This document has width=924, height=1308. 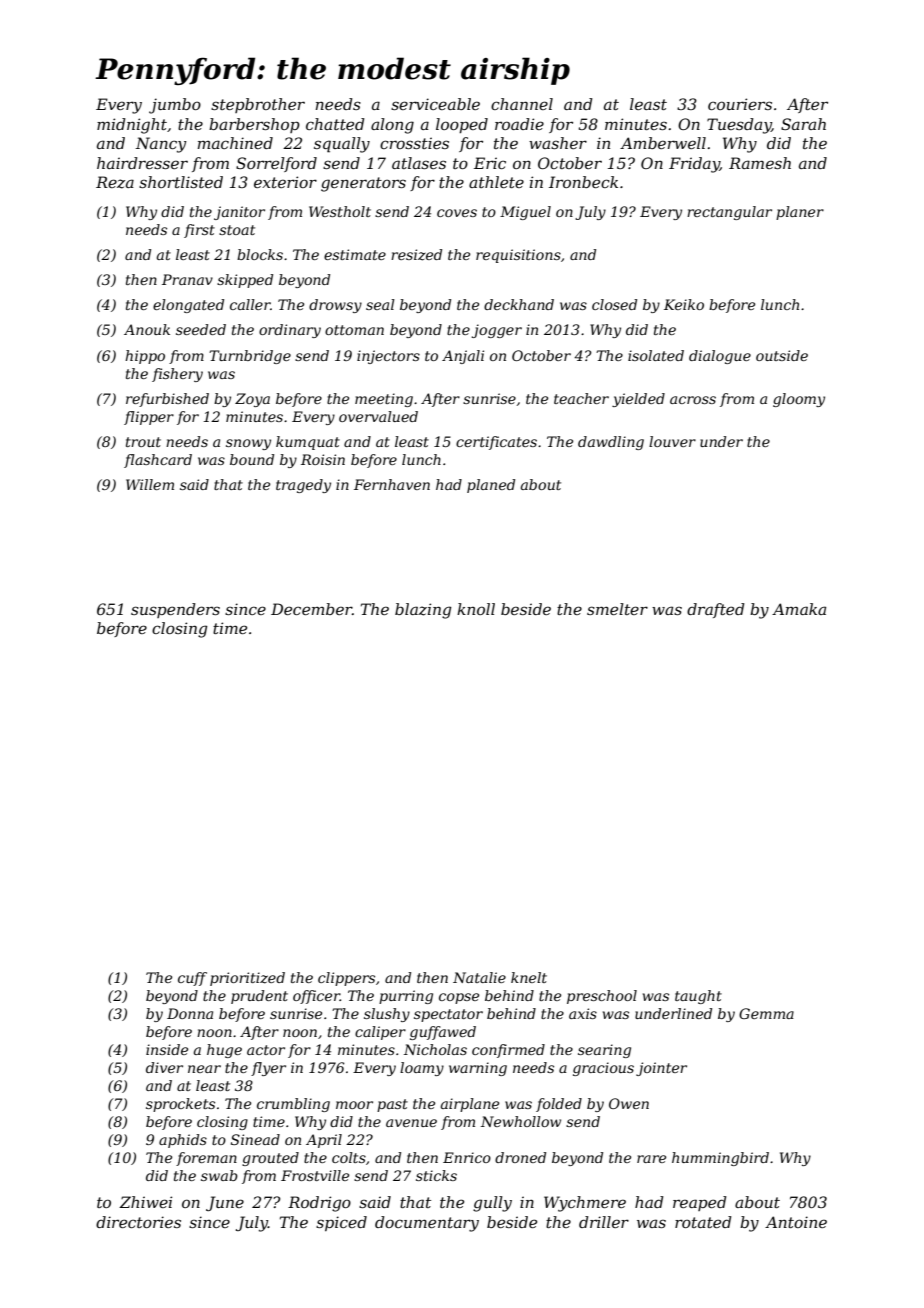 I want to click on Reza, so click(x=115, y=182).
